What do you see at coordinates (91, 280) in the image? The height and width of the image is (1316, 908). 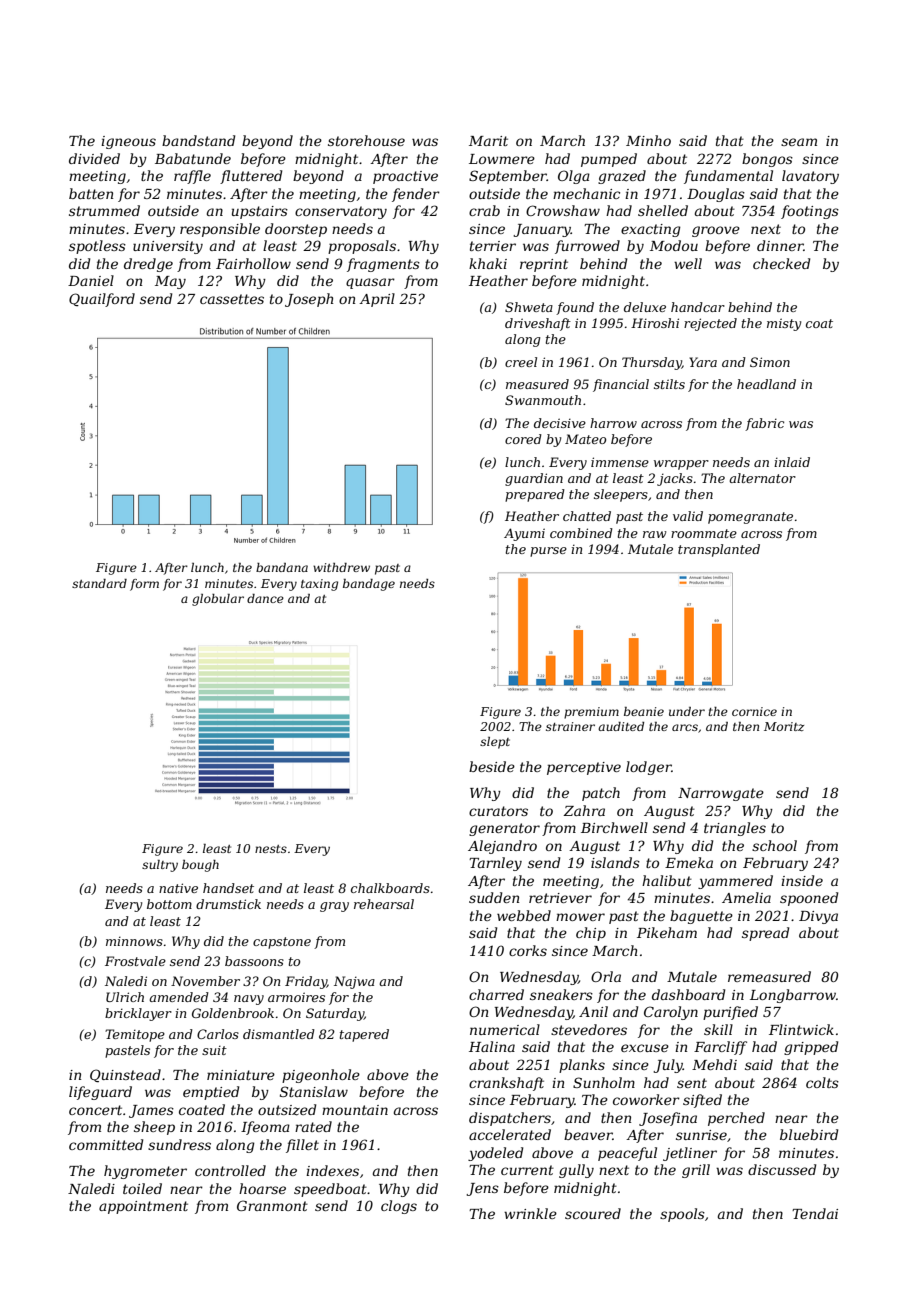 I see `Daniel` at bounding box center [91, 280].
